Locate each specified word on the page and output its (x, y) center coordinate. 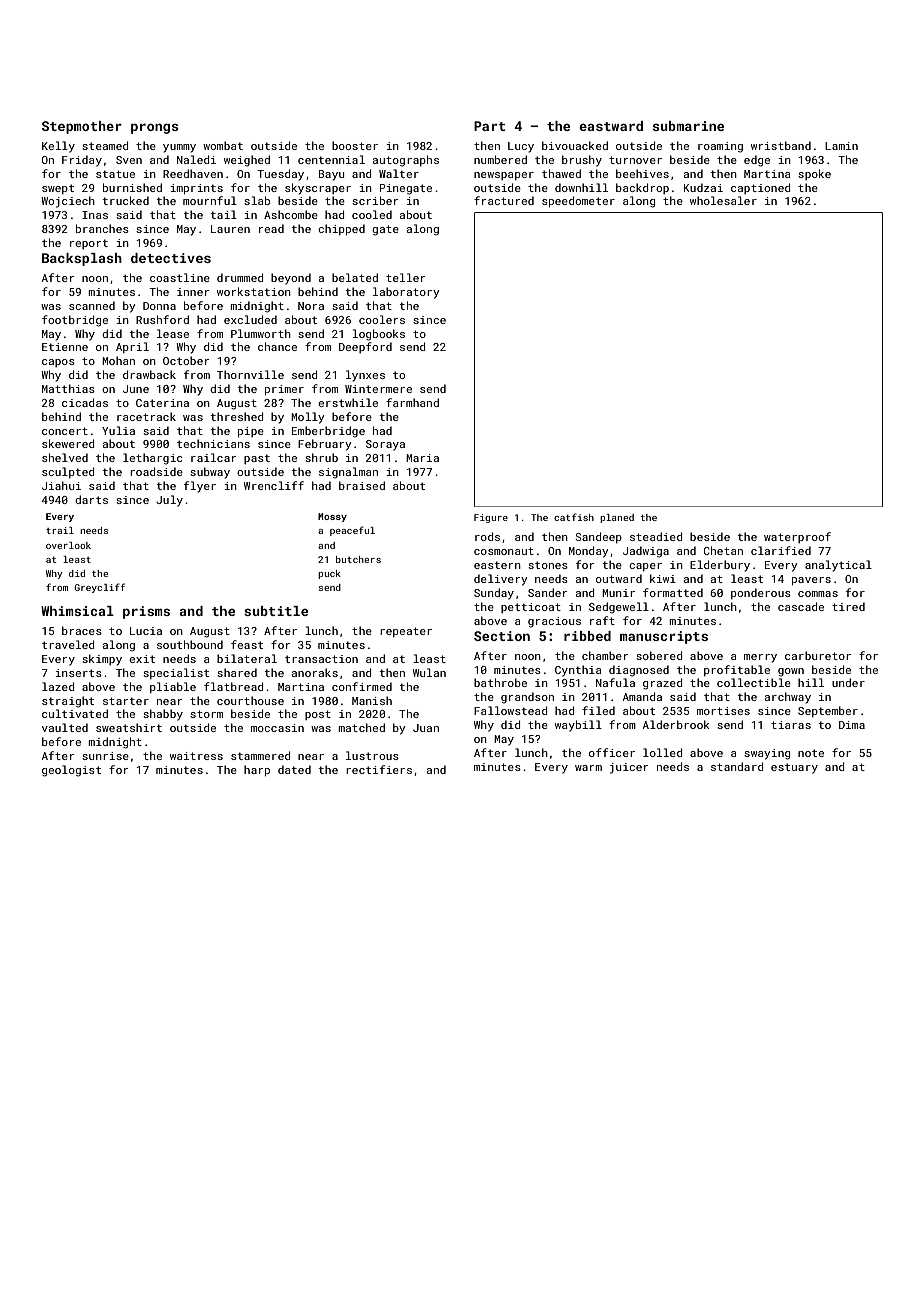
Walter (399, 173)
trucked (126, 200)
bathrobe (500, 682)
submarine (688, 126)
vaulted (65, 727)
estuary (794, 768)
